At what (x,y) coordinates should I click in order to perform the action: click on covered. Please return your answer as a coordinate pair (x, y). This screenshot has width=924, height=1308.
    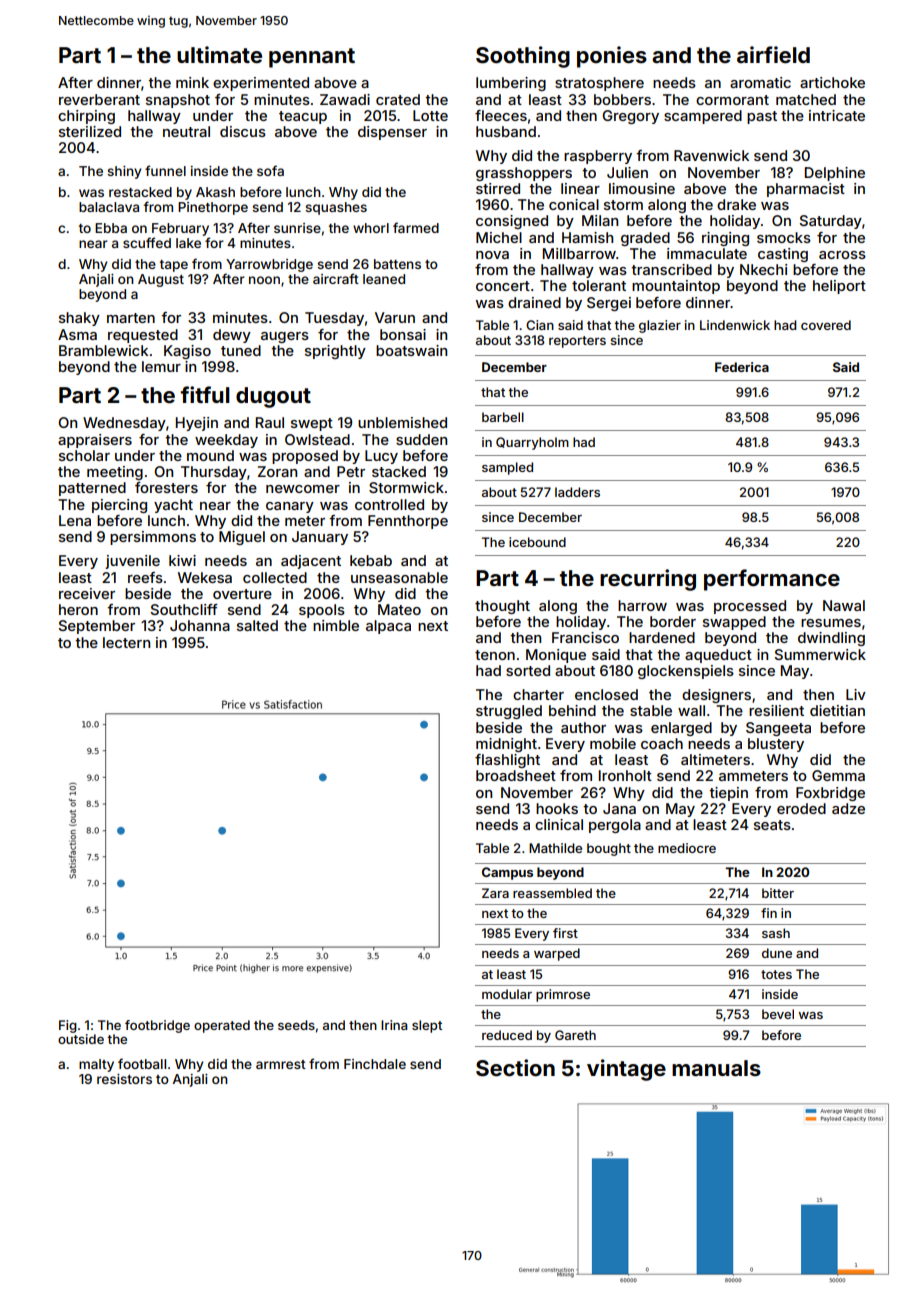
    Looking at the image, I should click on (826, 325).
